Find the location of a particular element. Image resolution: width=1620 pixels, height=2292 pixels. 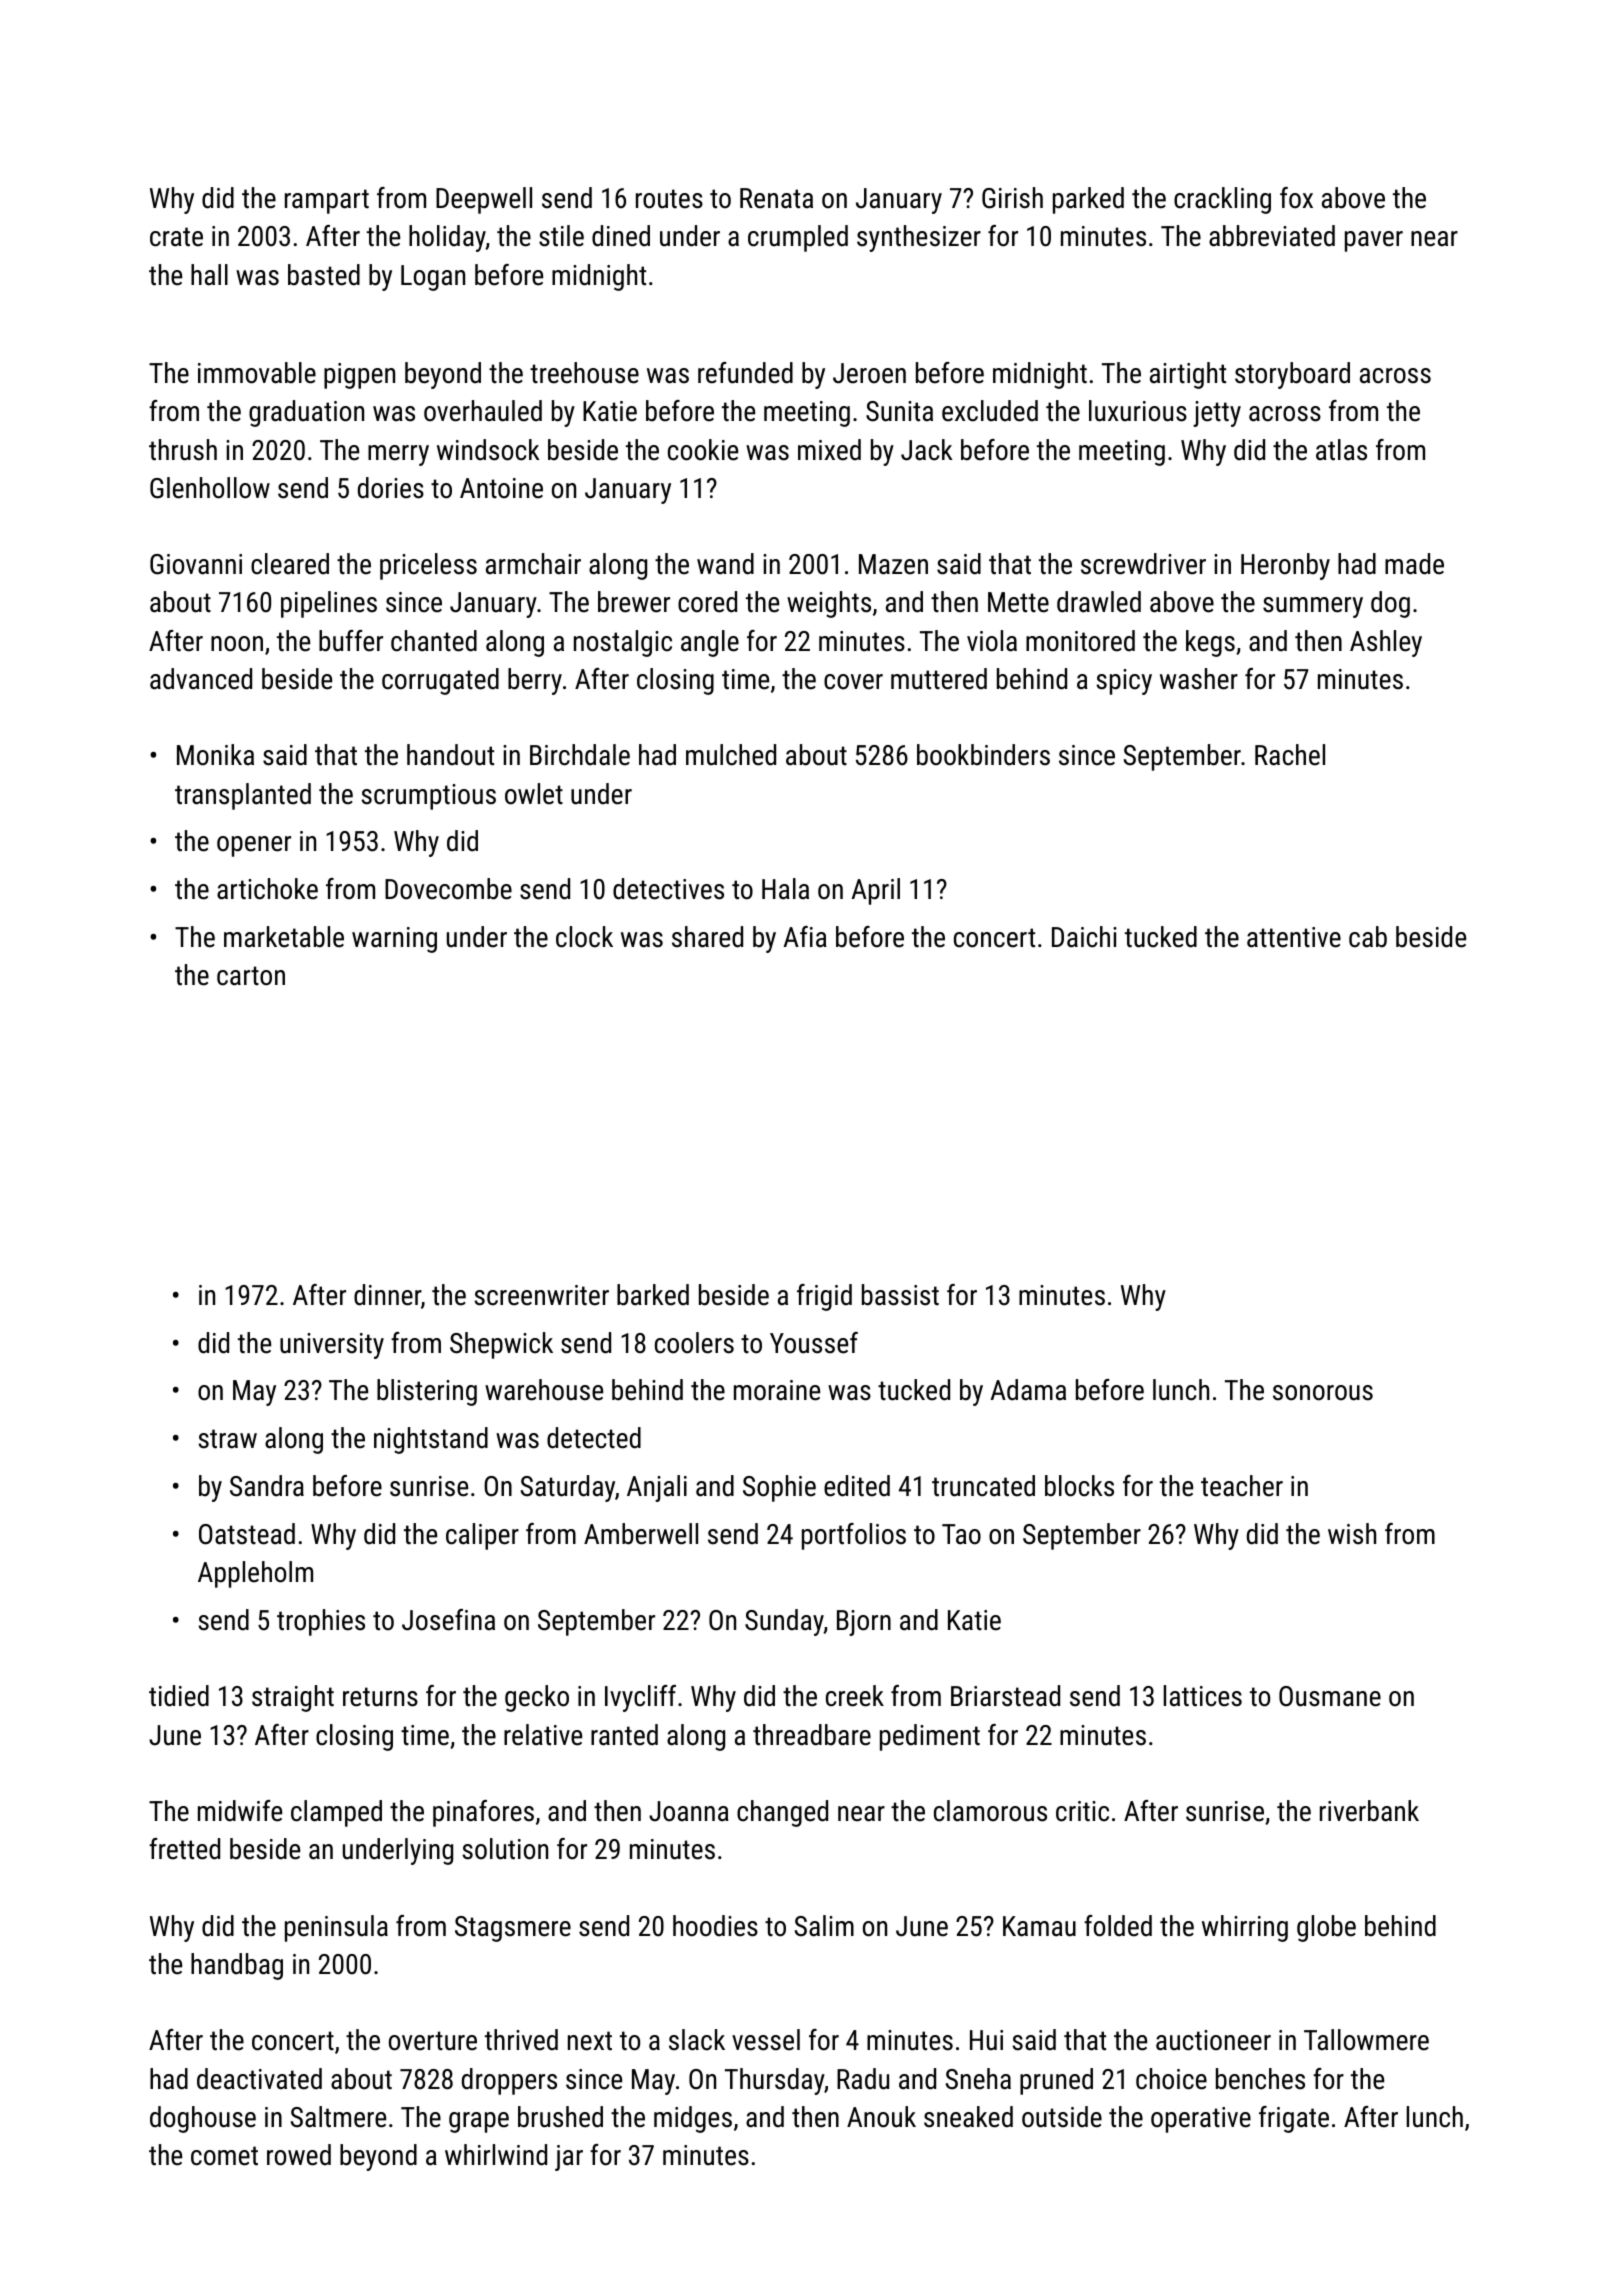

carton is located at coordinates (251, 976).
